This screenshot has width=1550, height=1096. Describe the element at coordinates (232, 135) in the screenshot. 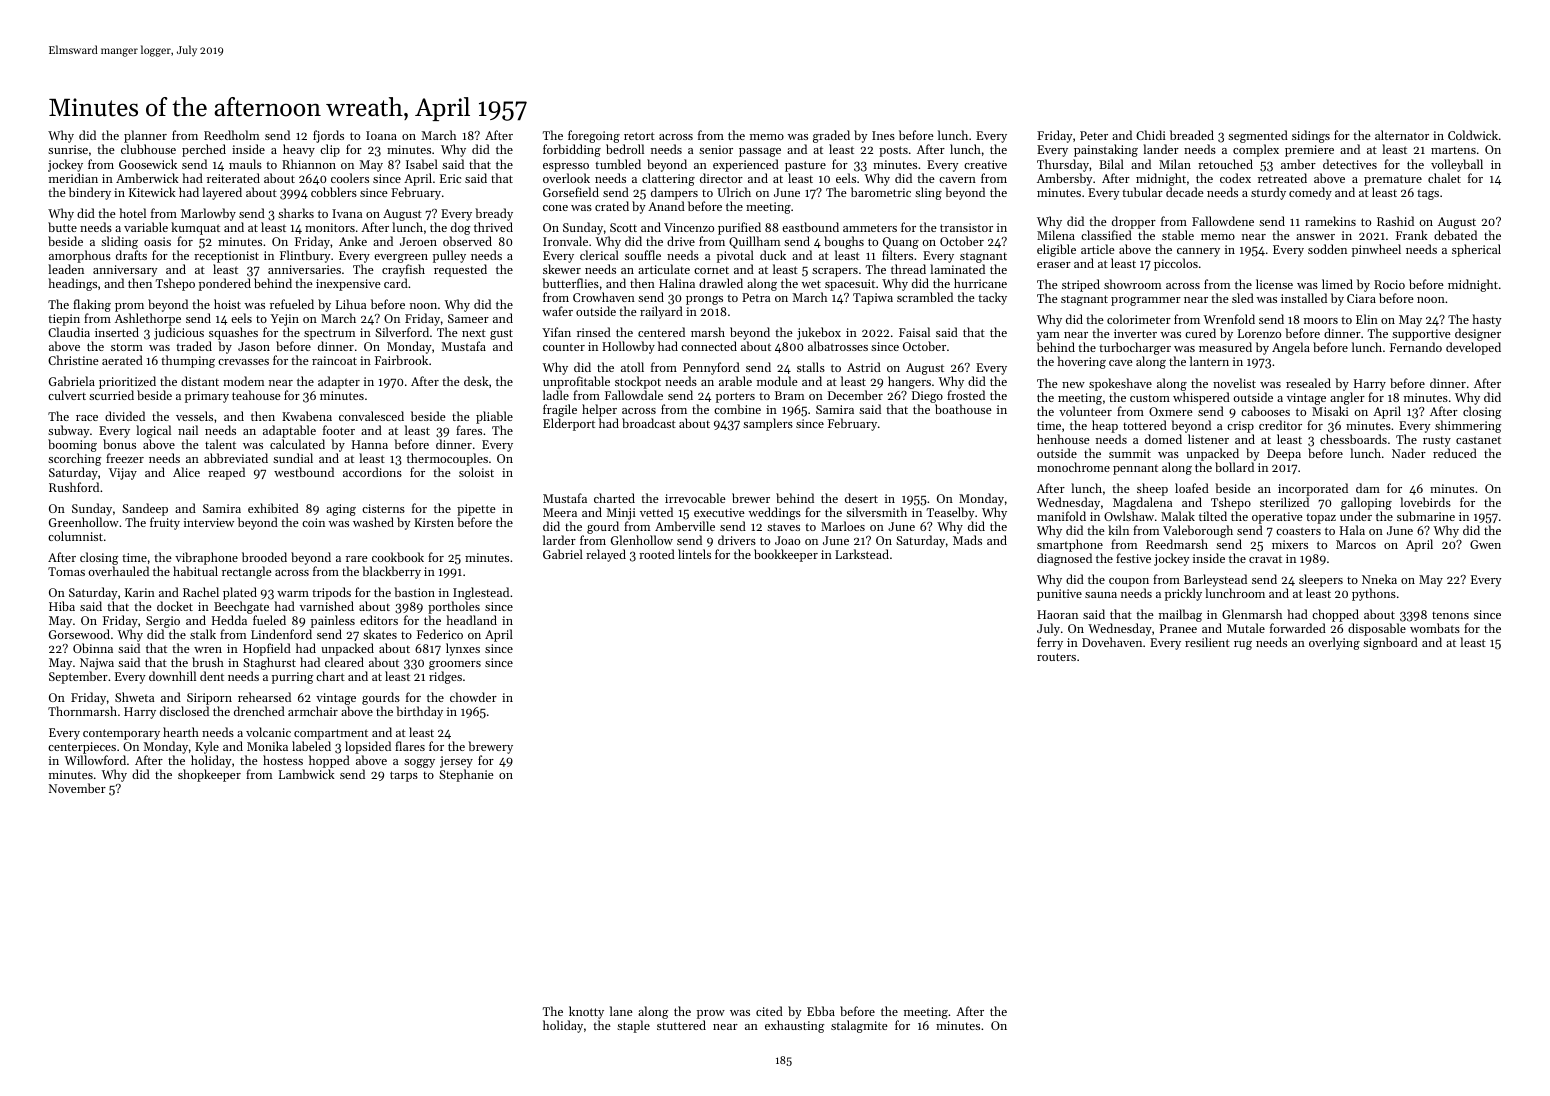

I see `Reedholm` at that location.
